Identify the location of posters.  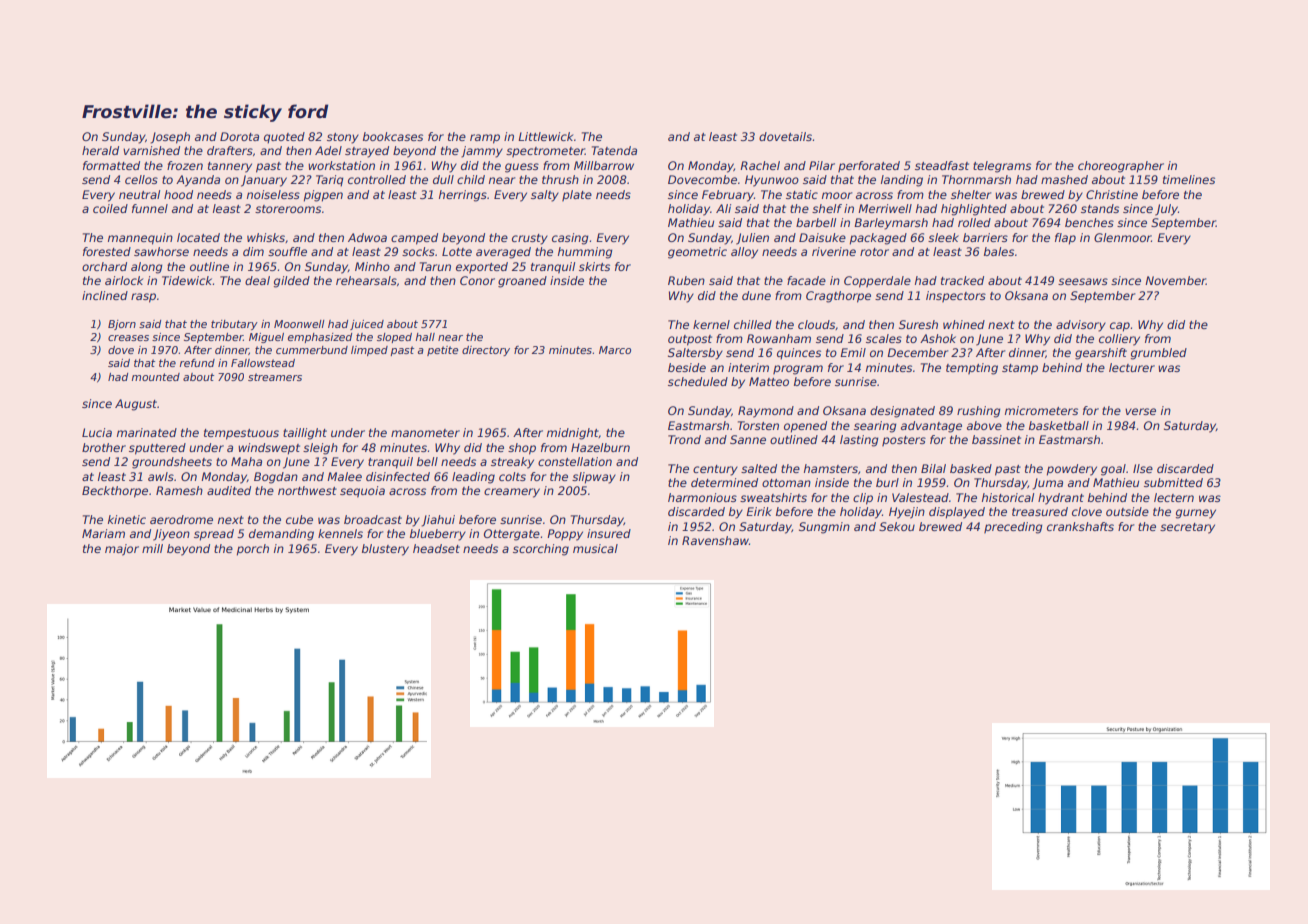
(904, 441).
